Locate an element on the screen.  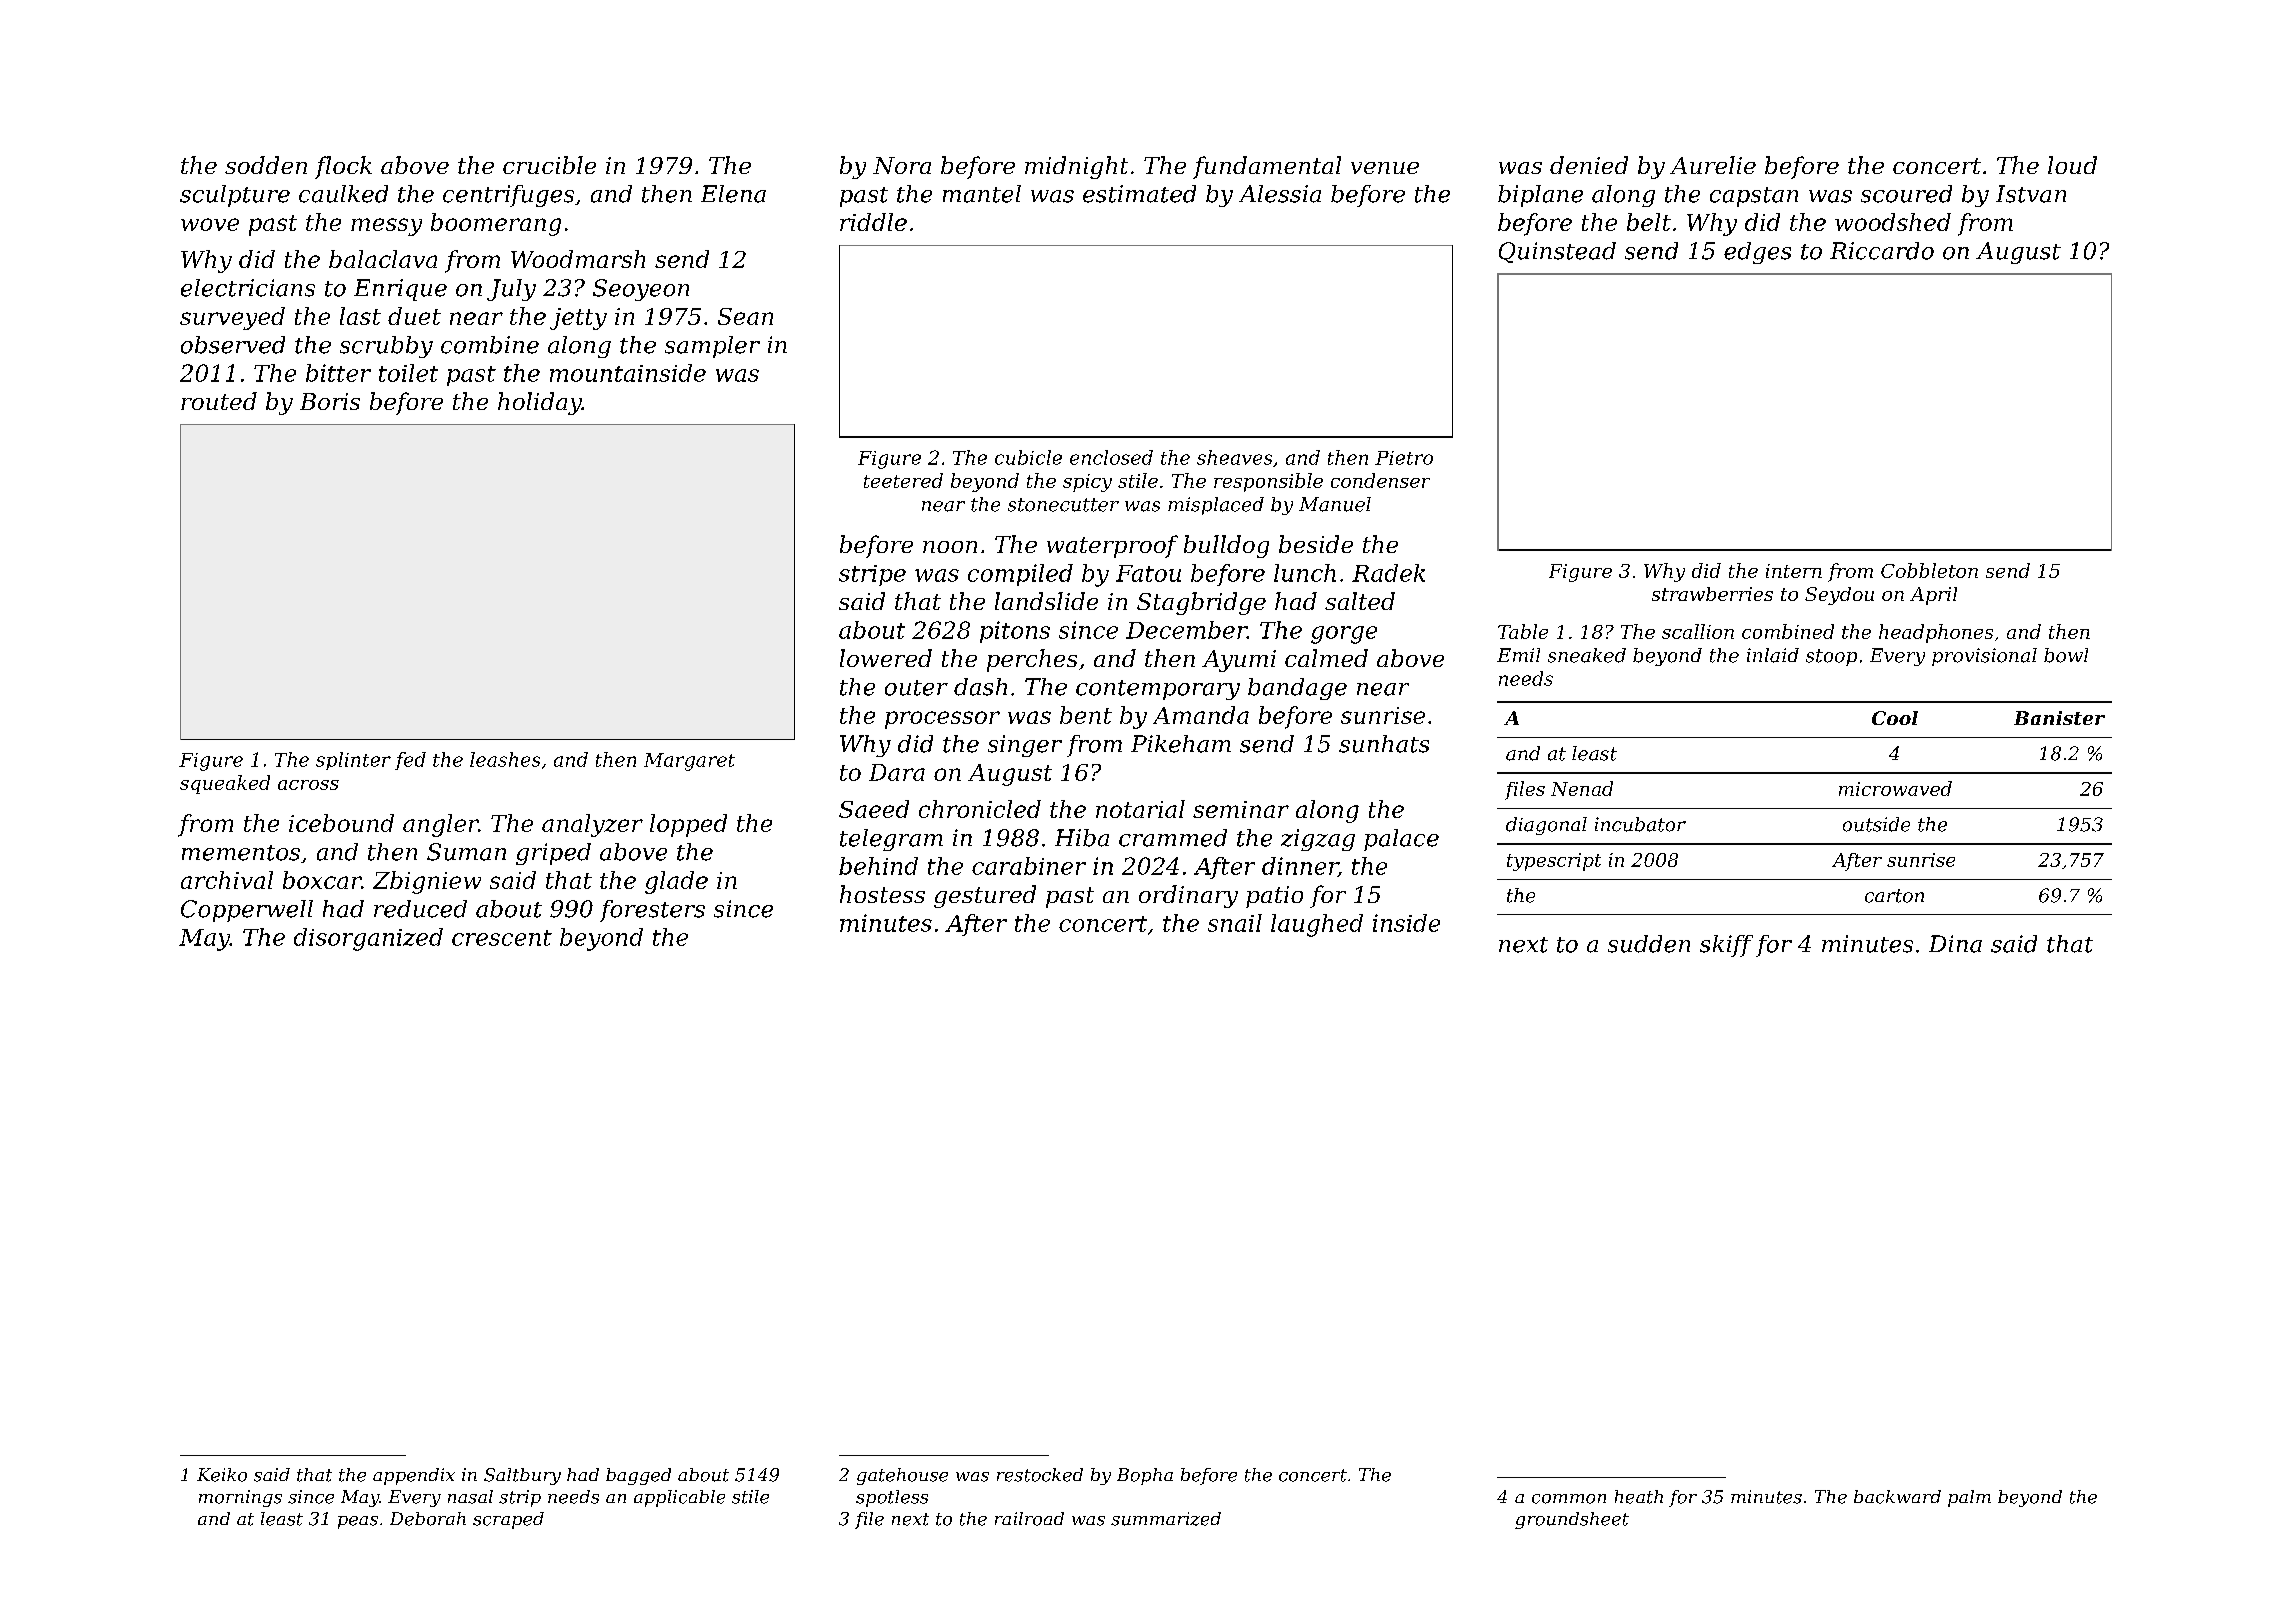
skiff is located at coordinates (1726, 946).
